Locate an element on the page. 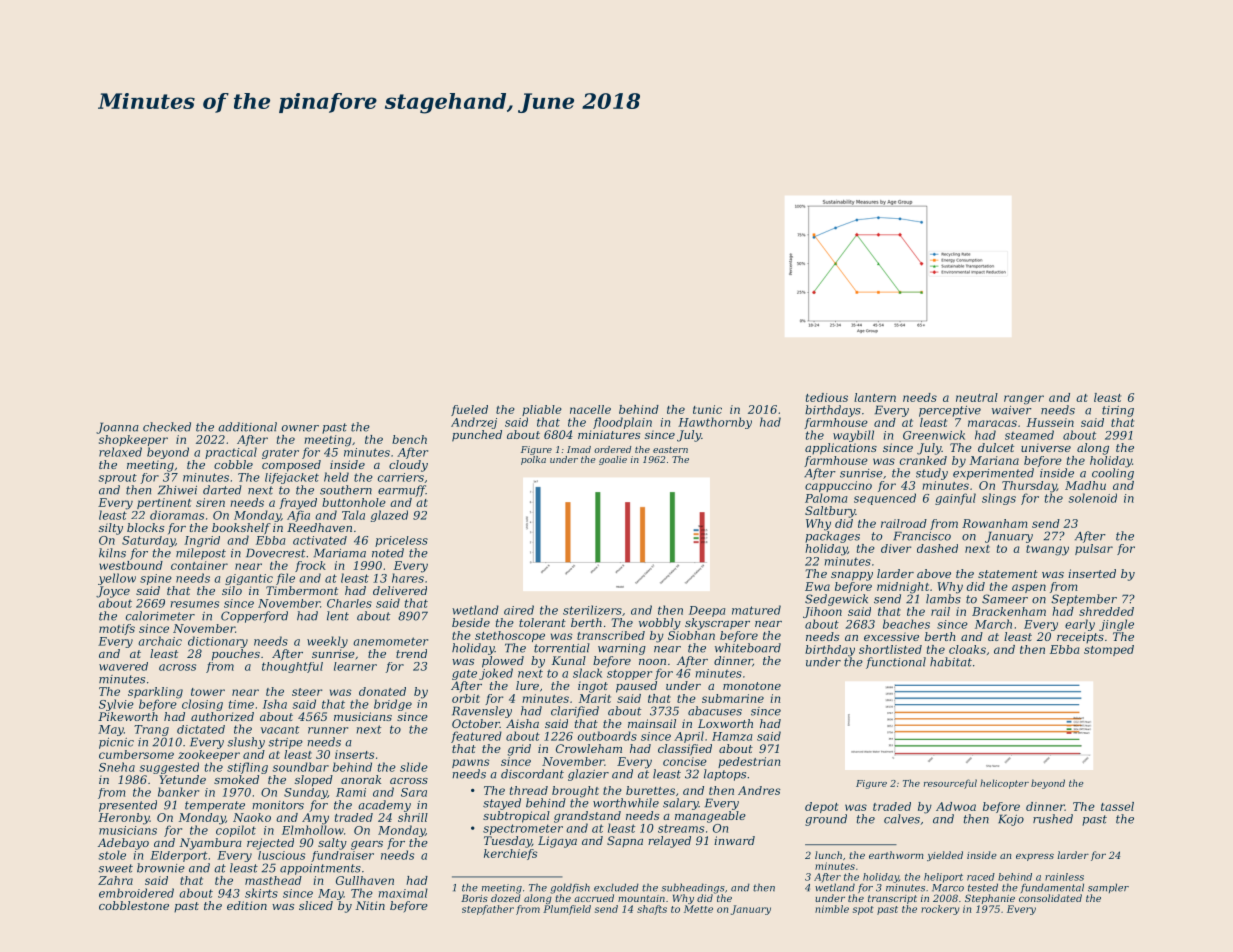 The image size is (1233, 952). helicopter is located at coordinates (1004, 784).
